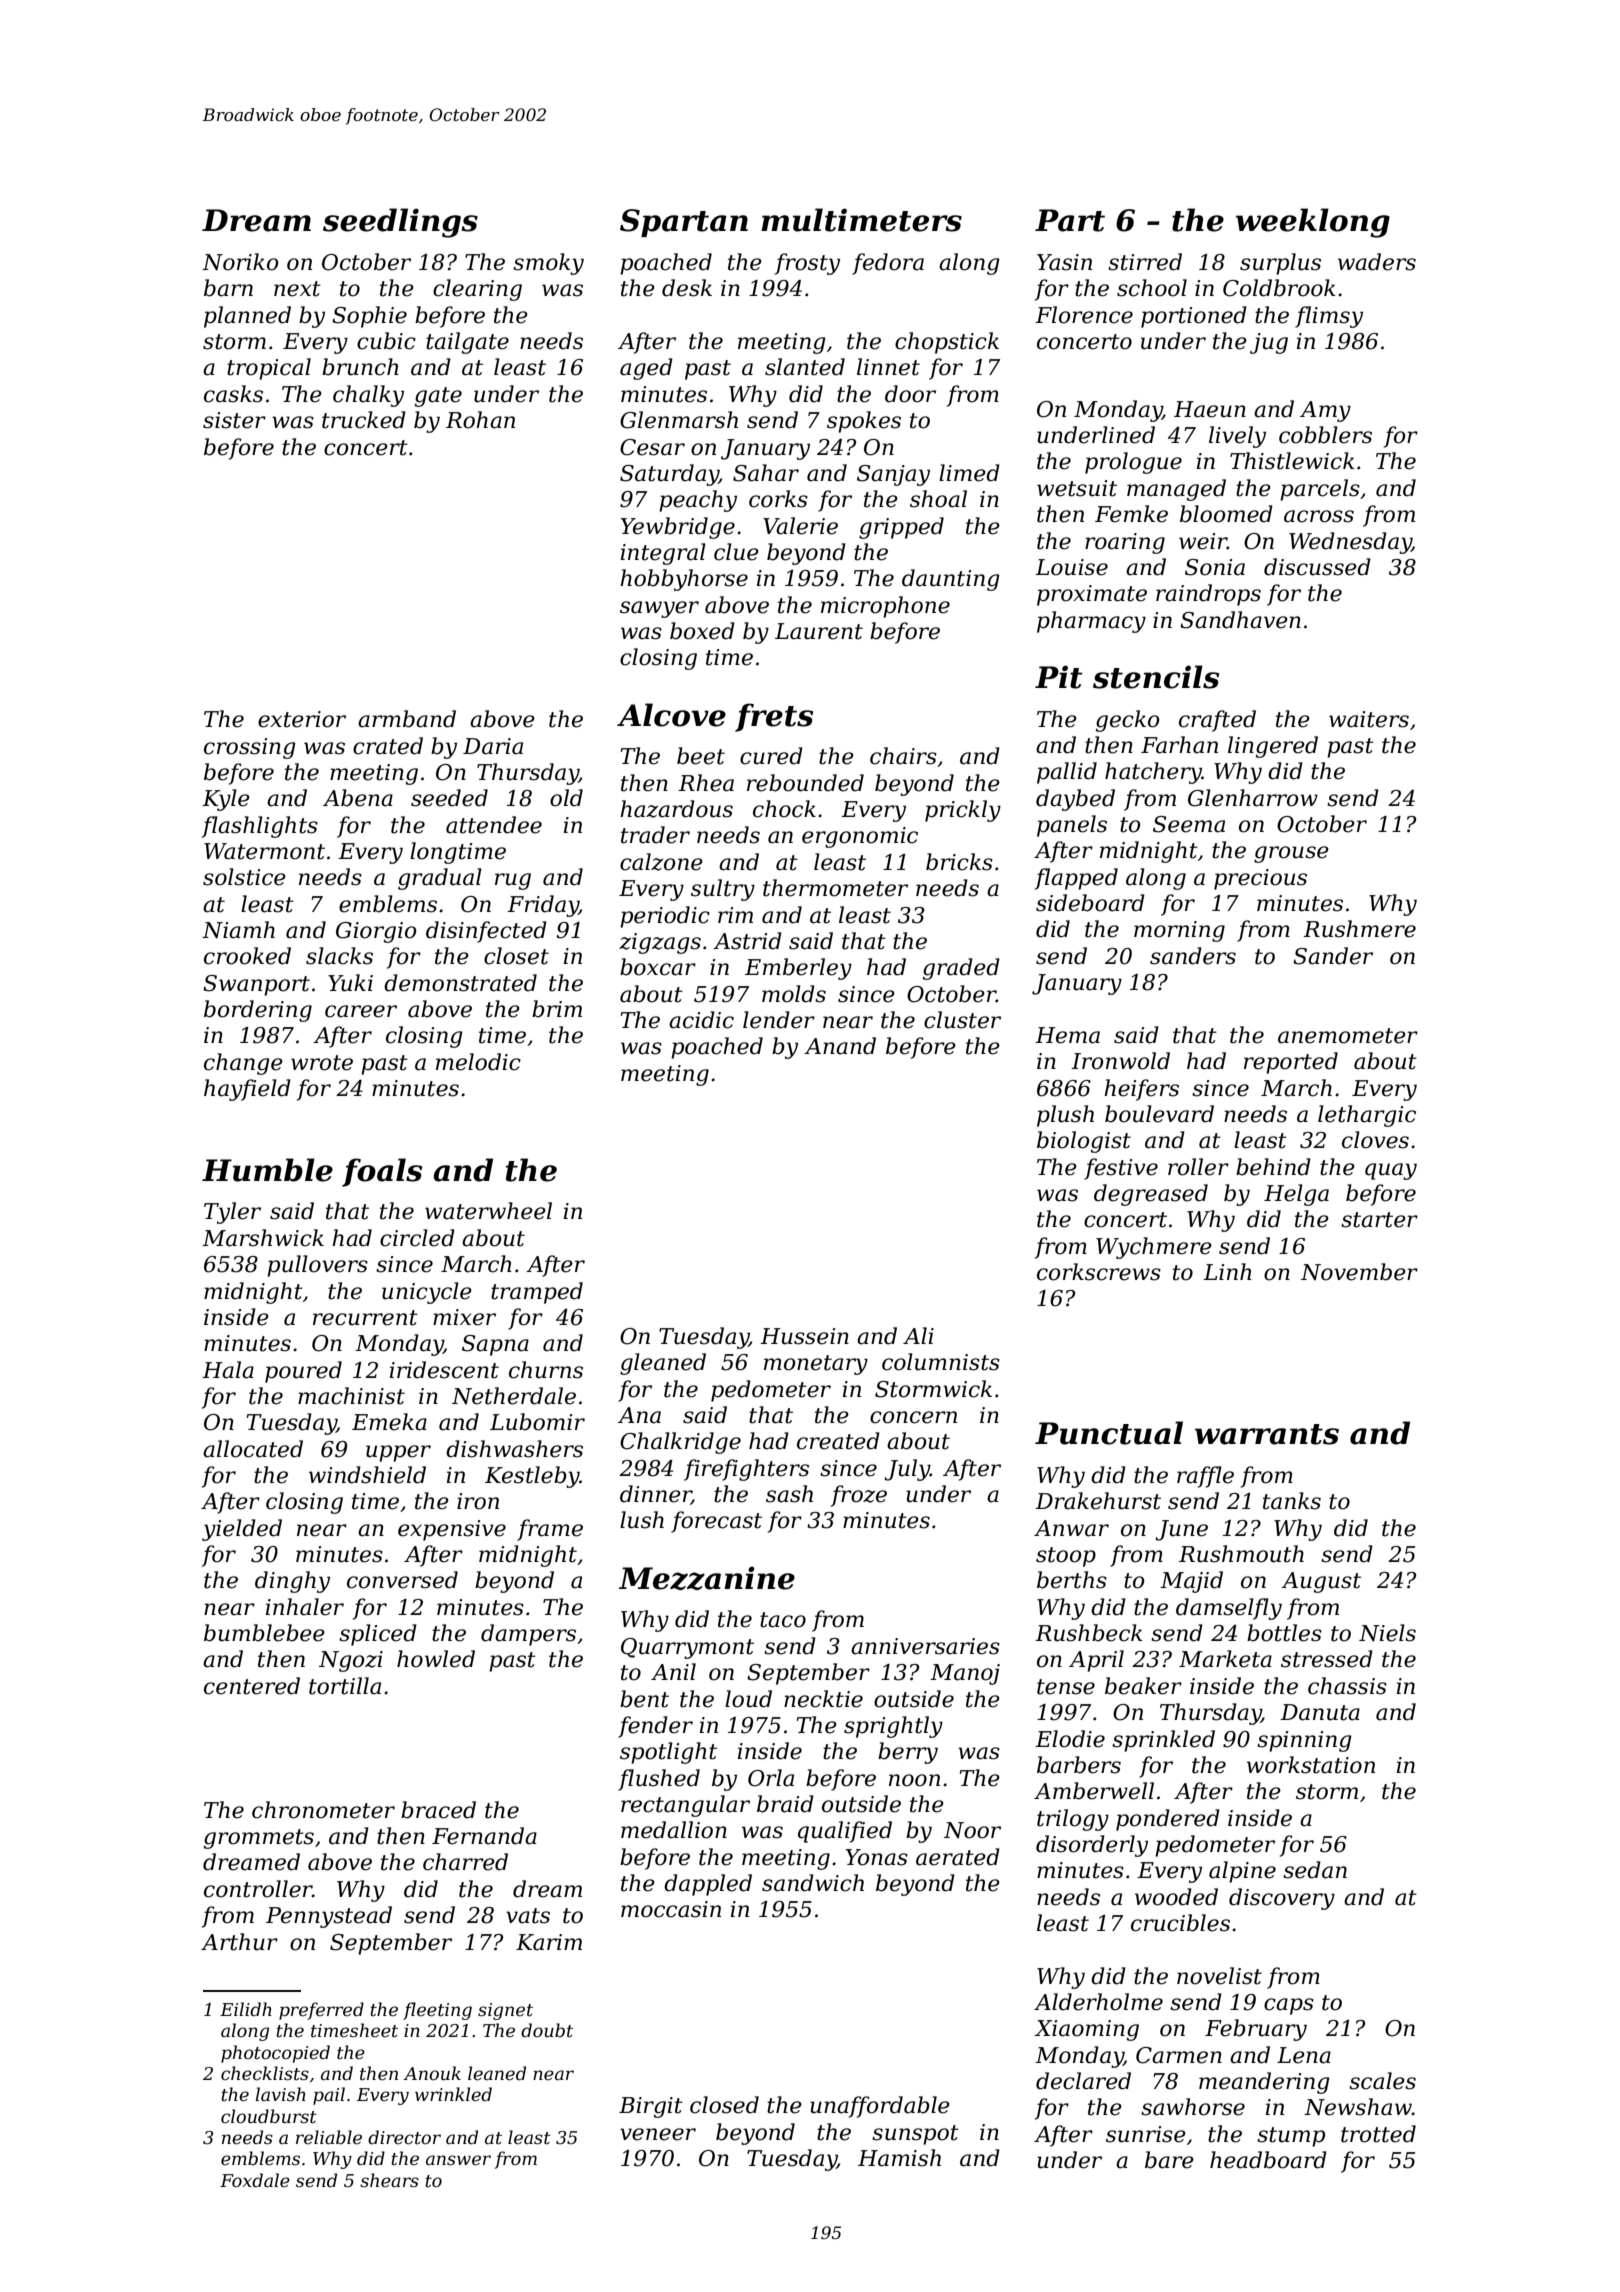 This screenshot has height=2292, width=1620. What do you see at coordinates (537, 1293) in the screenshot?
I see `tramped` at bounding box center [537, 1293].
